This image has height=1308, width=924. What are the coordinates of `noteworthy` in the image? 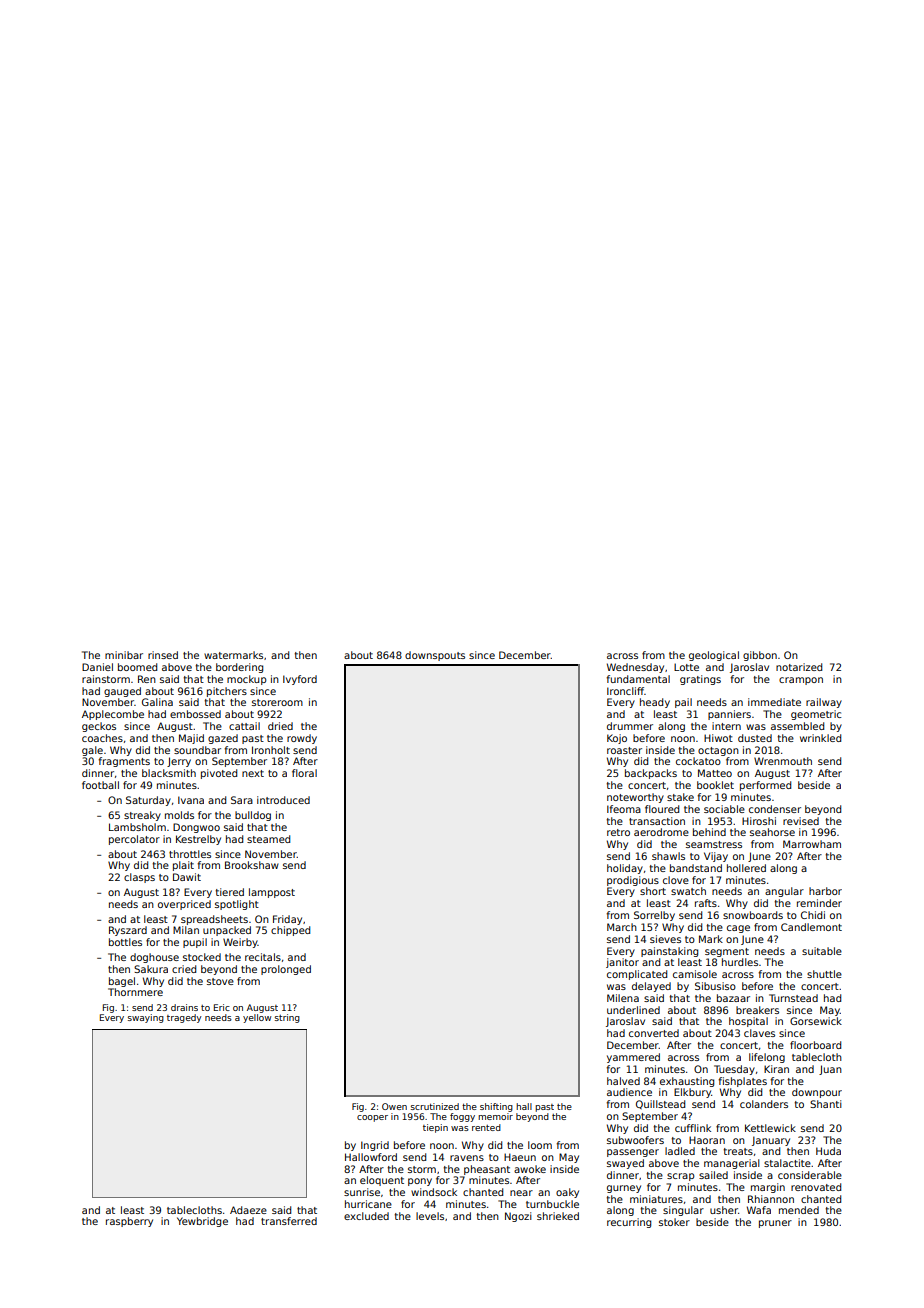 It's located at (635, 798).
